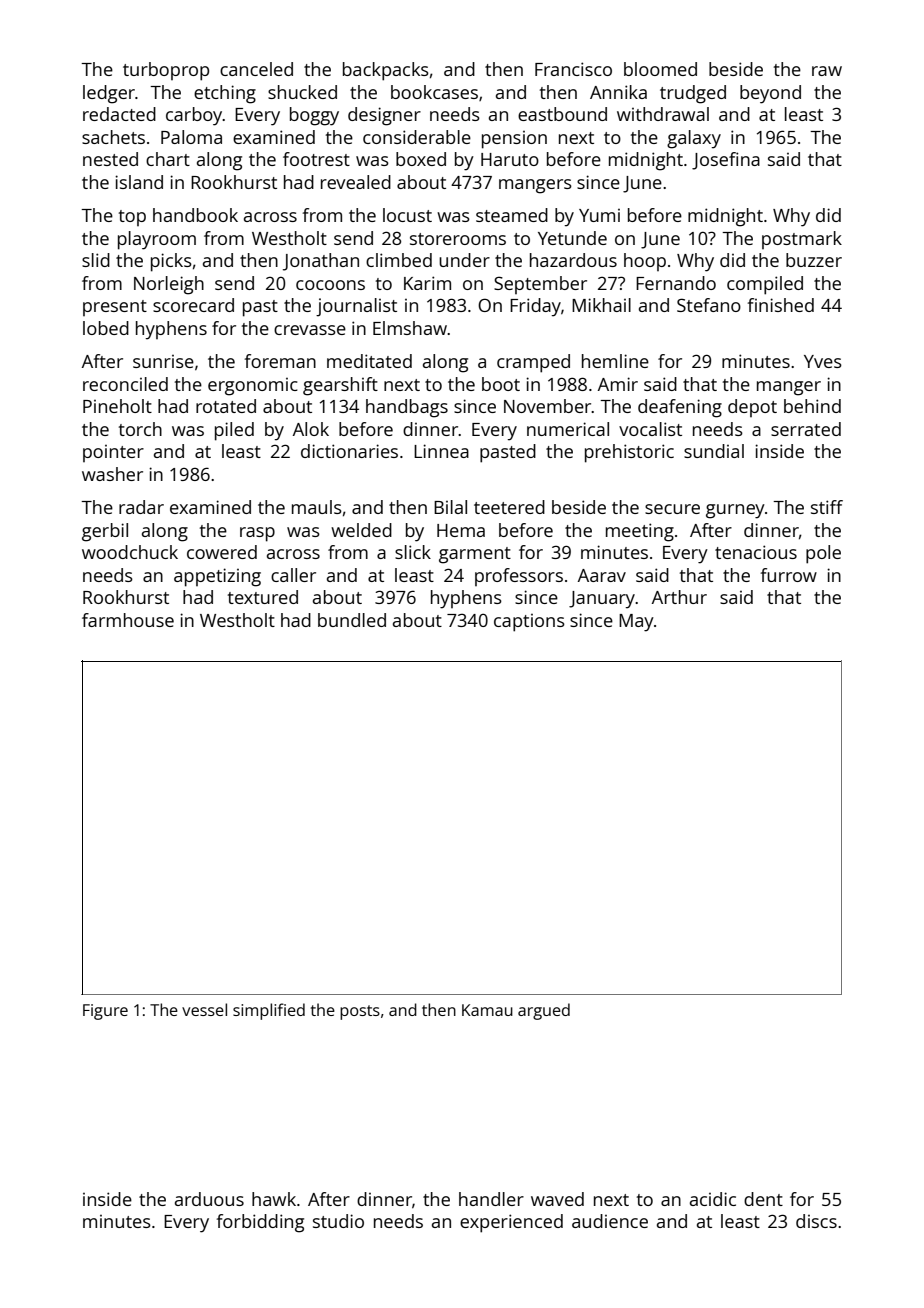 This screenshot has width=924, height=1308. What do you see at coordinates (260, 1223) in the screenshot?
I see `forbidding` at bounding box center [260, 1223].
